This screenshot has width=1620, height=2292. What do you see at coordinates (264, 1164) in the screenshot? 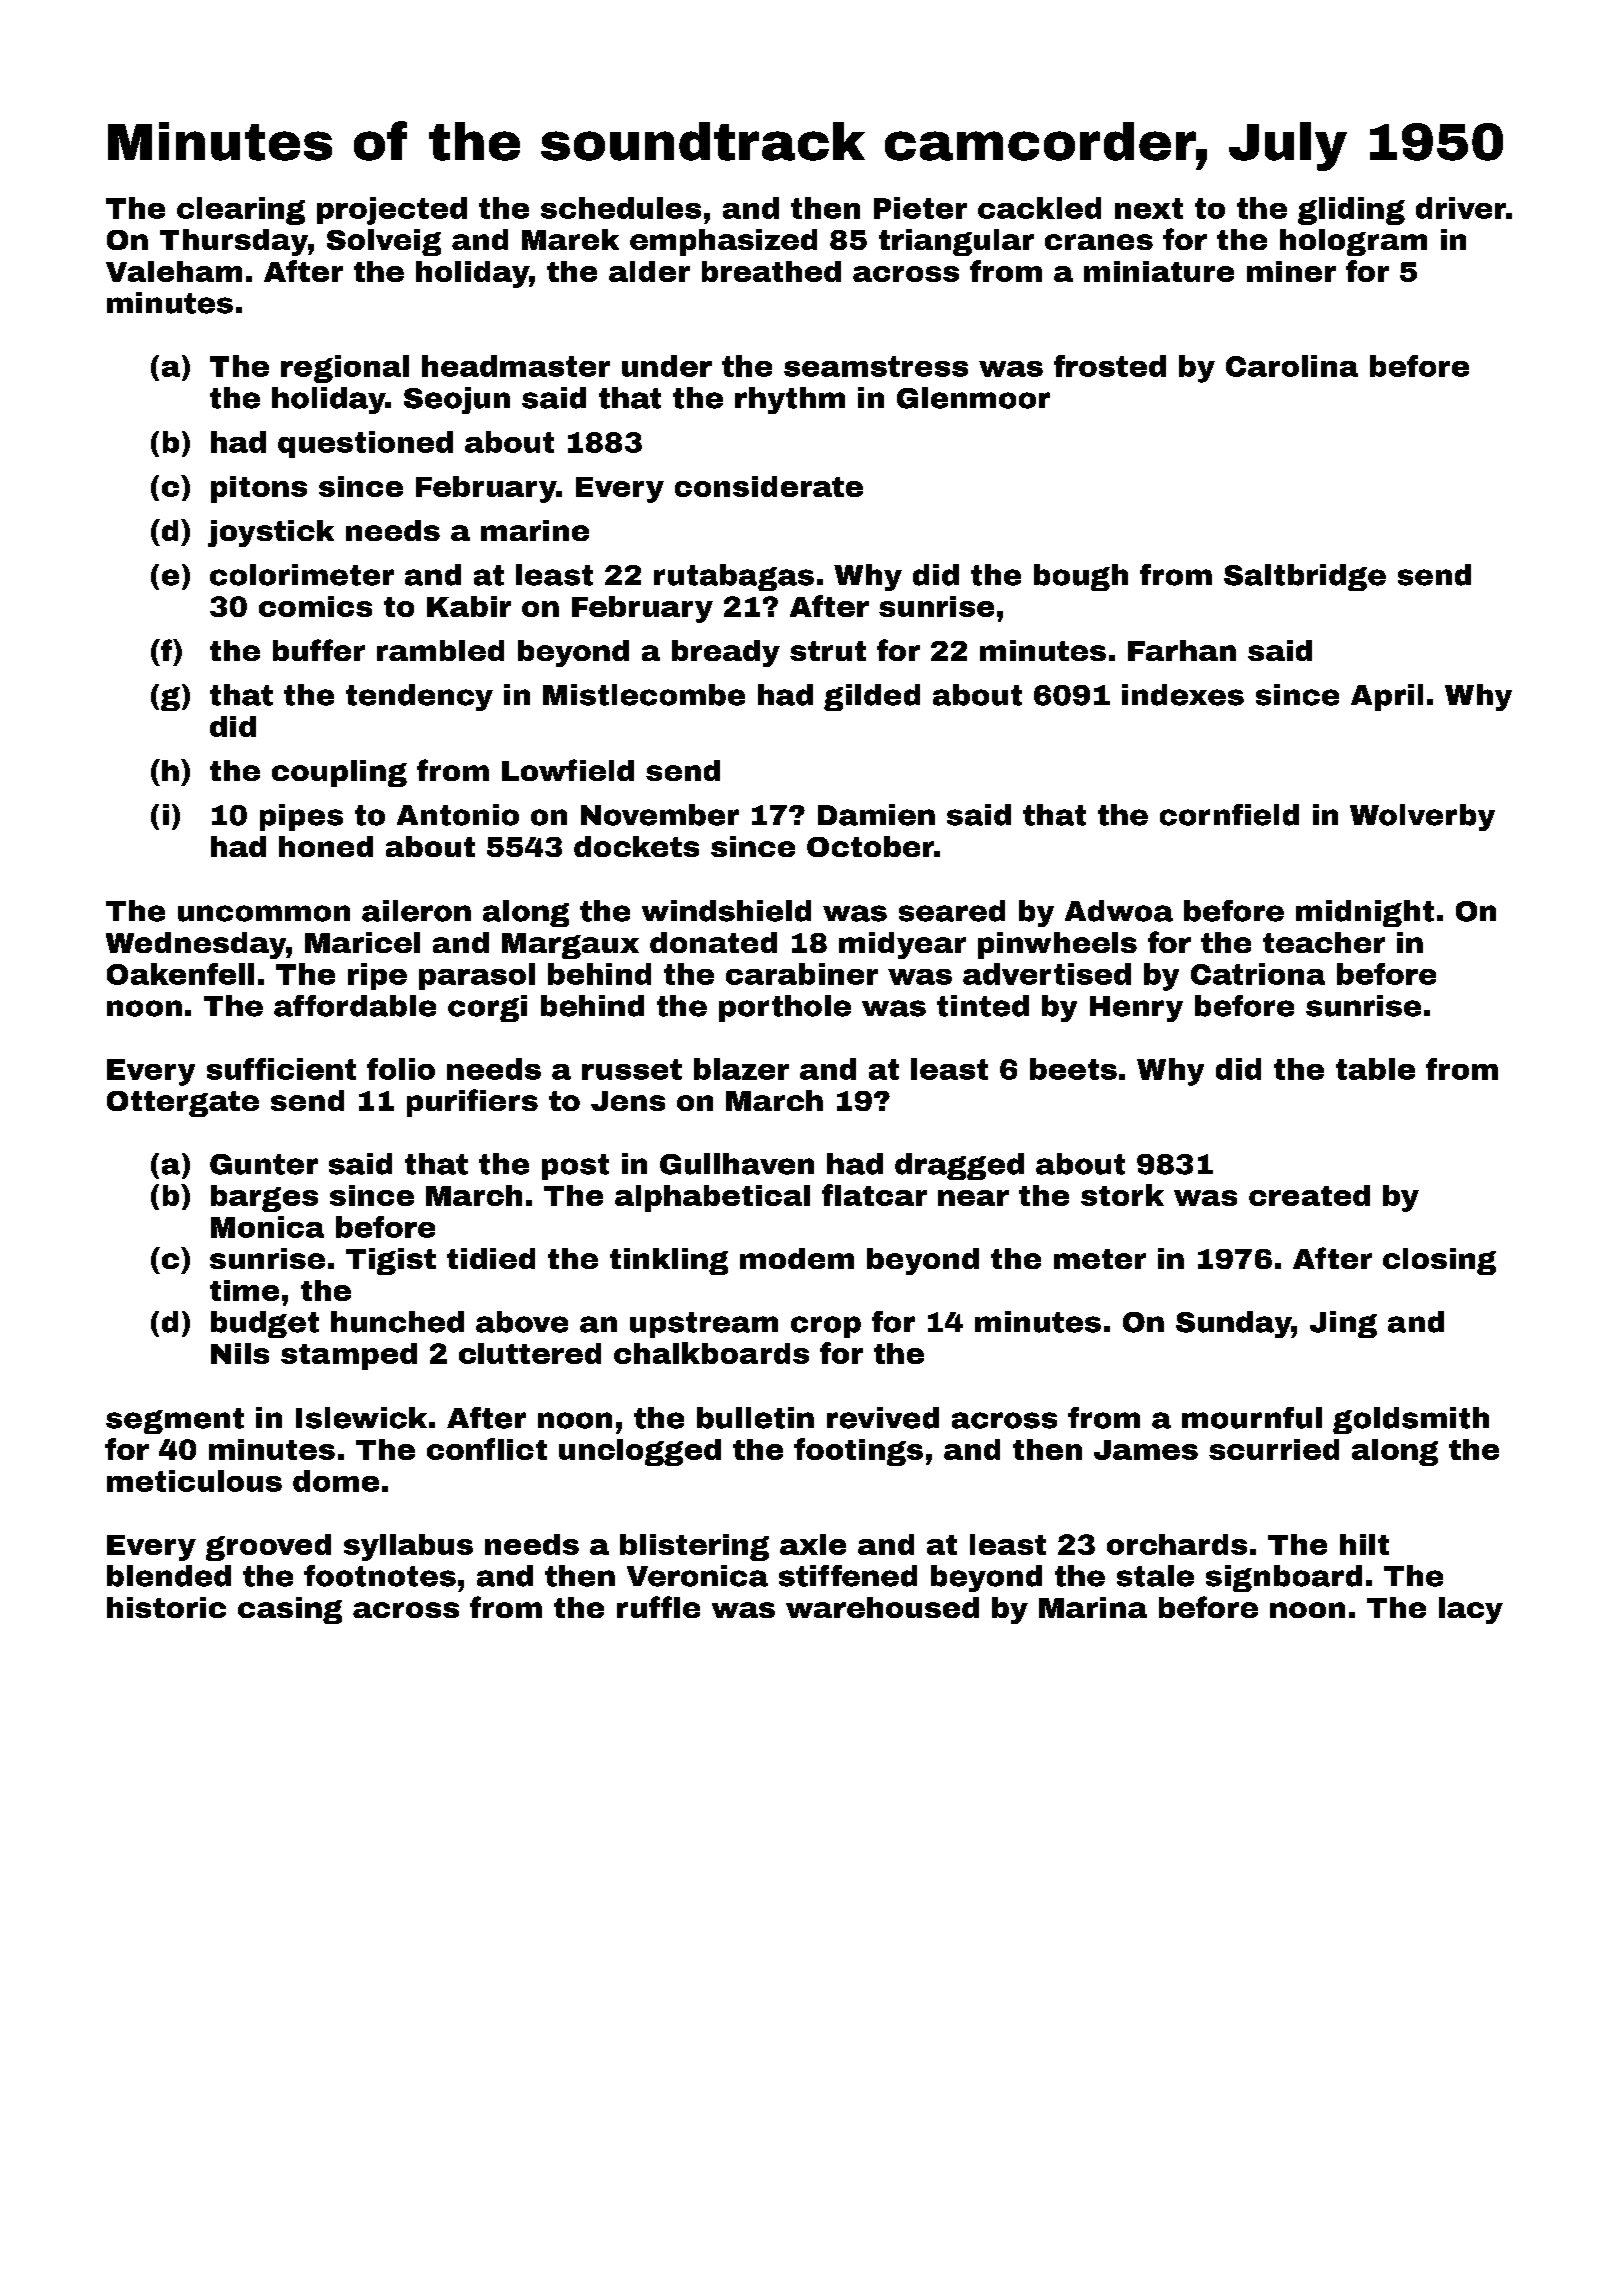
I see `Gunter` at bounding box center [264, 1164].
